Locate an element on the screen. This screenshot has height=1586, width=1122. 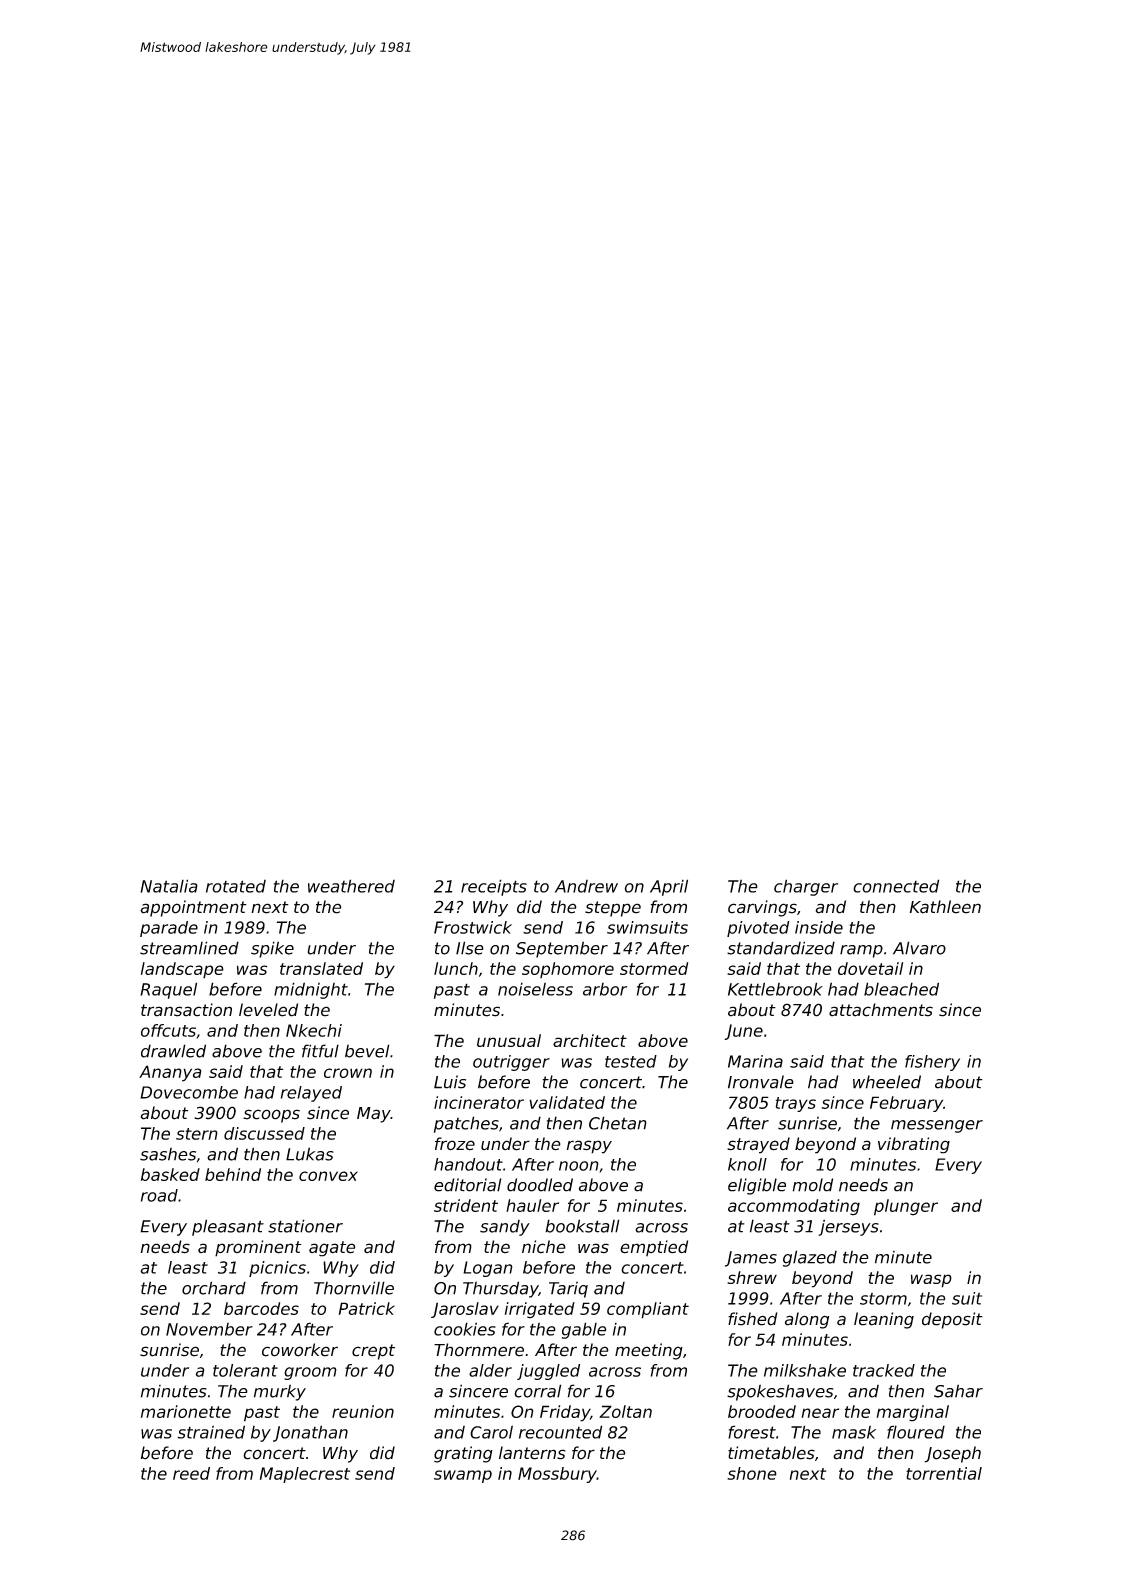
marionette is located at coordinates (186, 1411).
